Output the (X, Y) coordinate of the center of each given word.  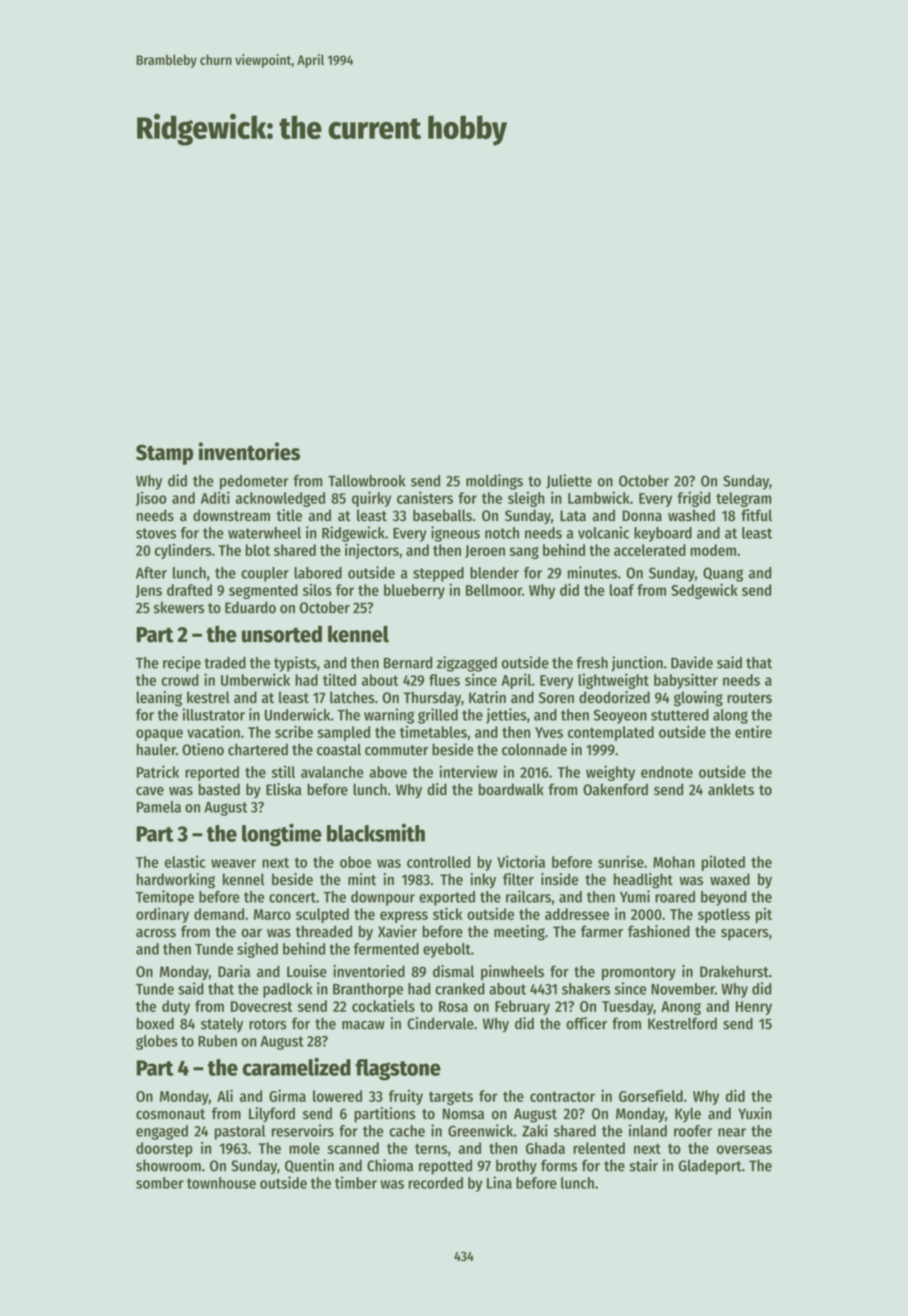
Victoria (521, 861)
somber (160, 1183)
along (730, 716)
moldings (494, 482)
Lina (499, 1182)
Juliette (569, 481)
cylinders (183, 551)
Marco (272, 914)
